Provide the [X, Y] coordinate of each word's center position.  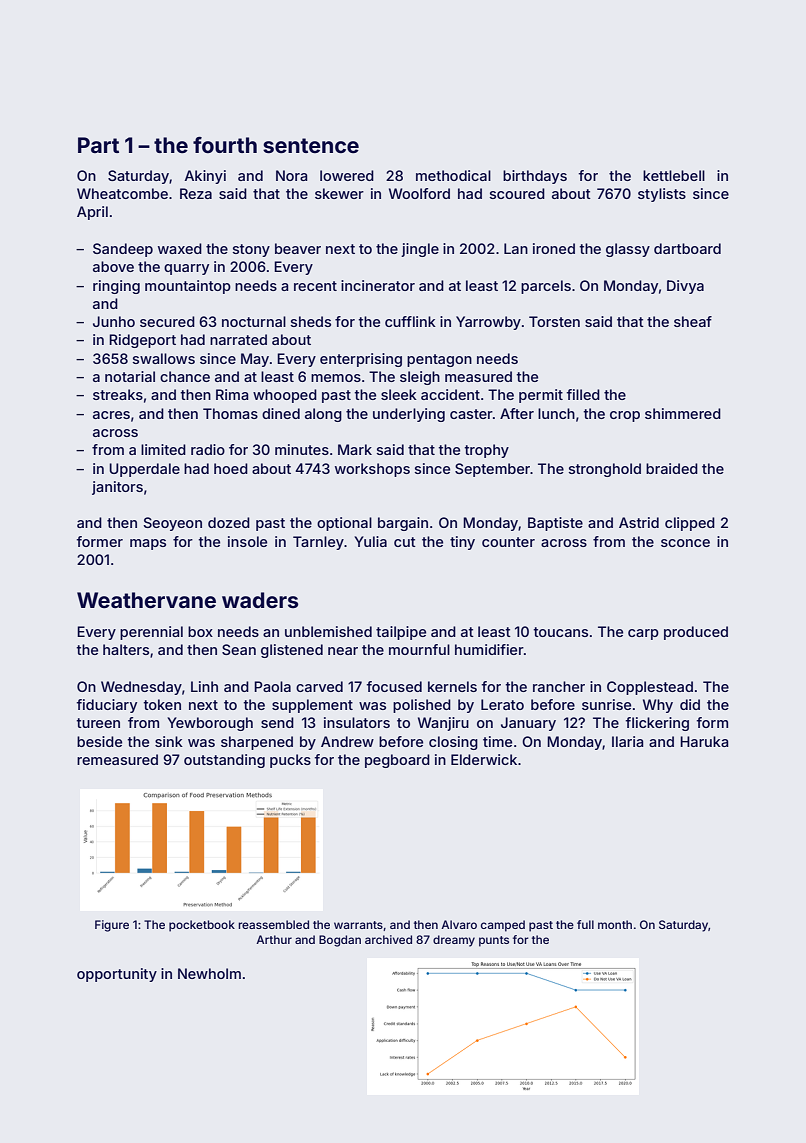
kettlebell [674, 175]
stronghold [605, 470]
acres [111, 415]
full [585, 924]
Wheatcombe [122, 193]
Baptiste [555, 524]
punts [494, 941]
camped [503, 926]
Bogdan [340, 941]
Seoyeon [172, 524]
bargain [403, 524]
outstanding [224, 761]
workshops [372, 470]
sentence [311, 145]
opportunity [117, 975]
